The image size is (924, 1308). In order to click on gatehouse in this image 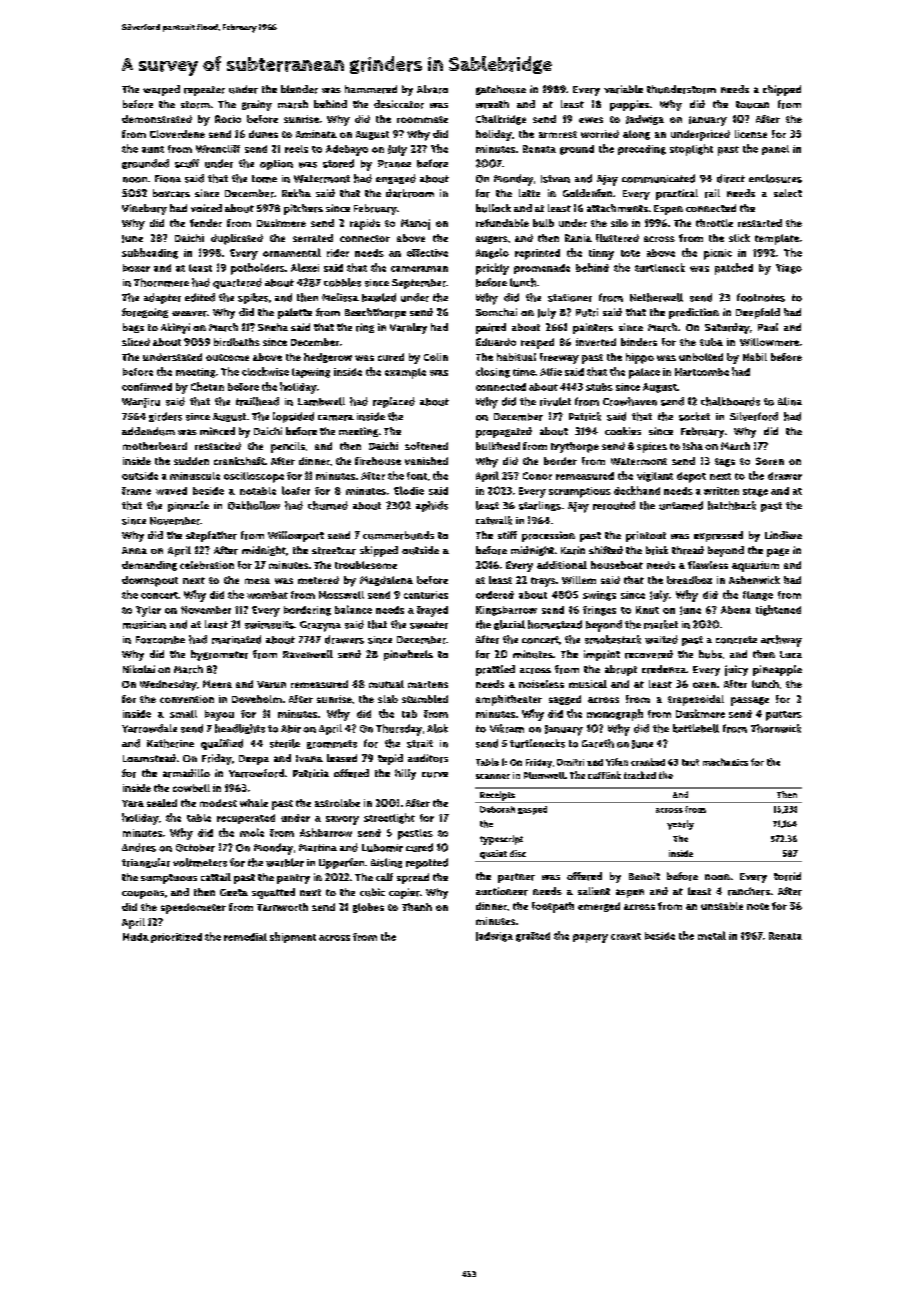, I will do `click(501, 90)`.
